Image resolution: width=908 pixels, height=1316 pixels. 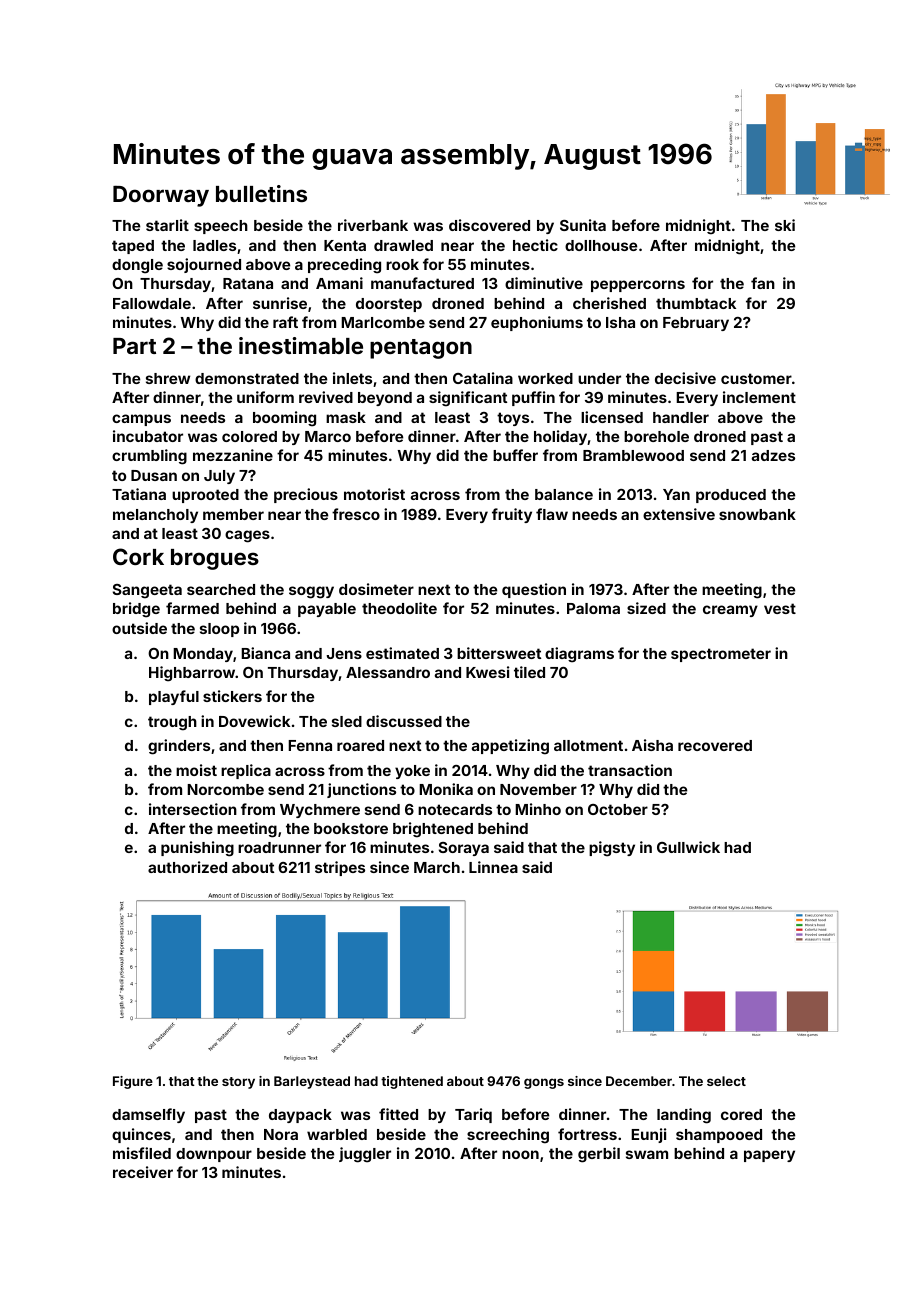 What do you see at coordinates (279, 847) in the document?
I see `roadrunner` at bounding box center [279, 847].
